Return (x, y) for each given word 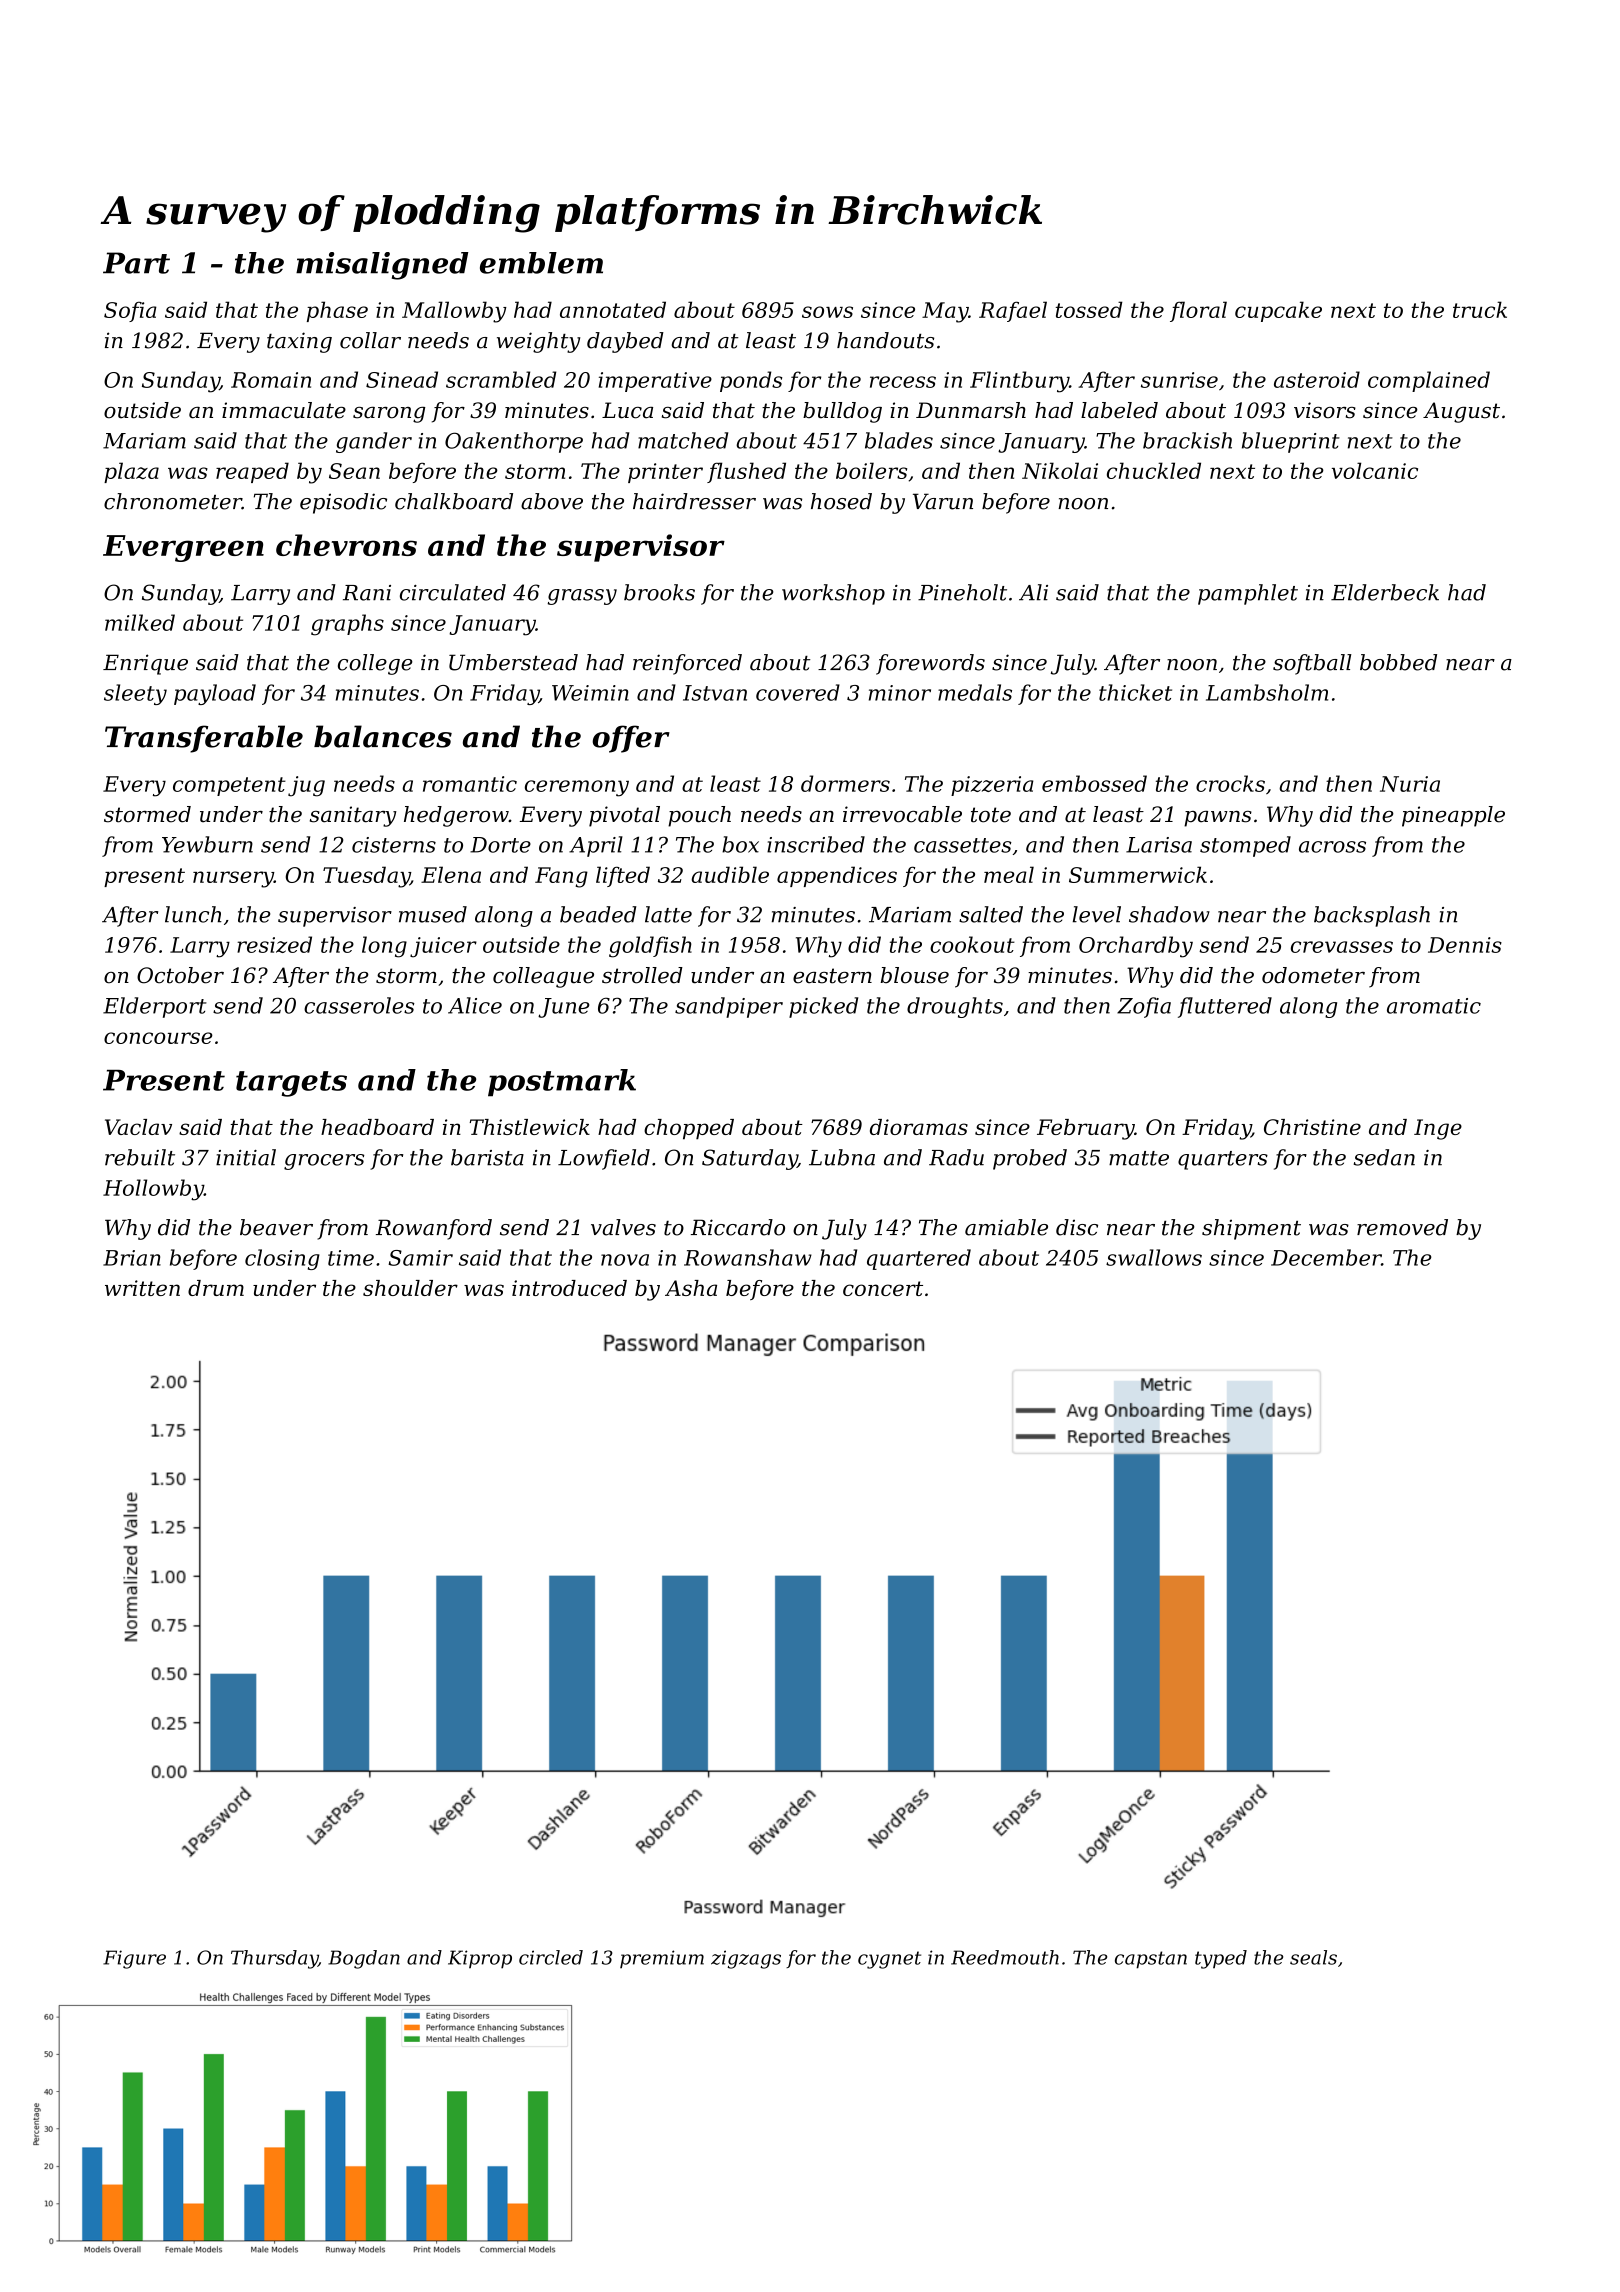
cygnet (889, 1960)
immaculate (284, 410)
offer (631, 739)
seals (1313, 1957)
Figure (134, 1959)
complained (1429, 381)
